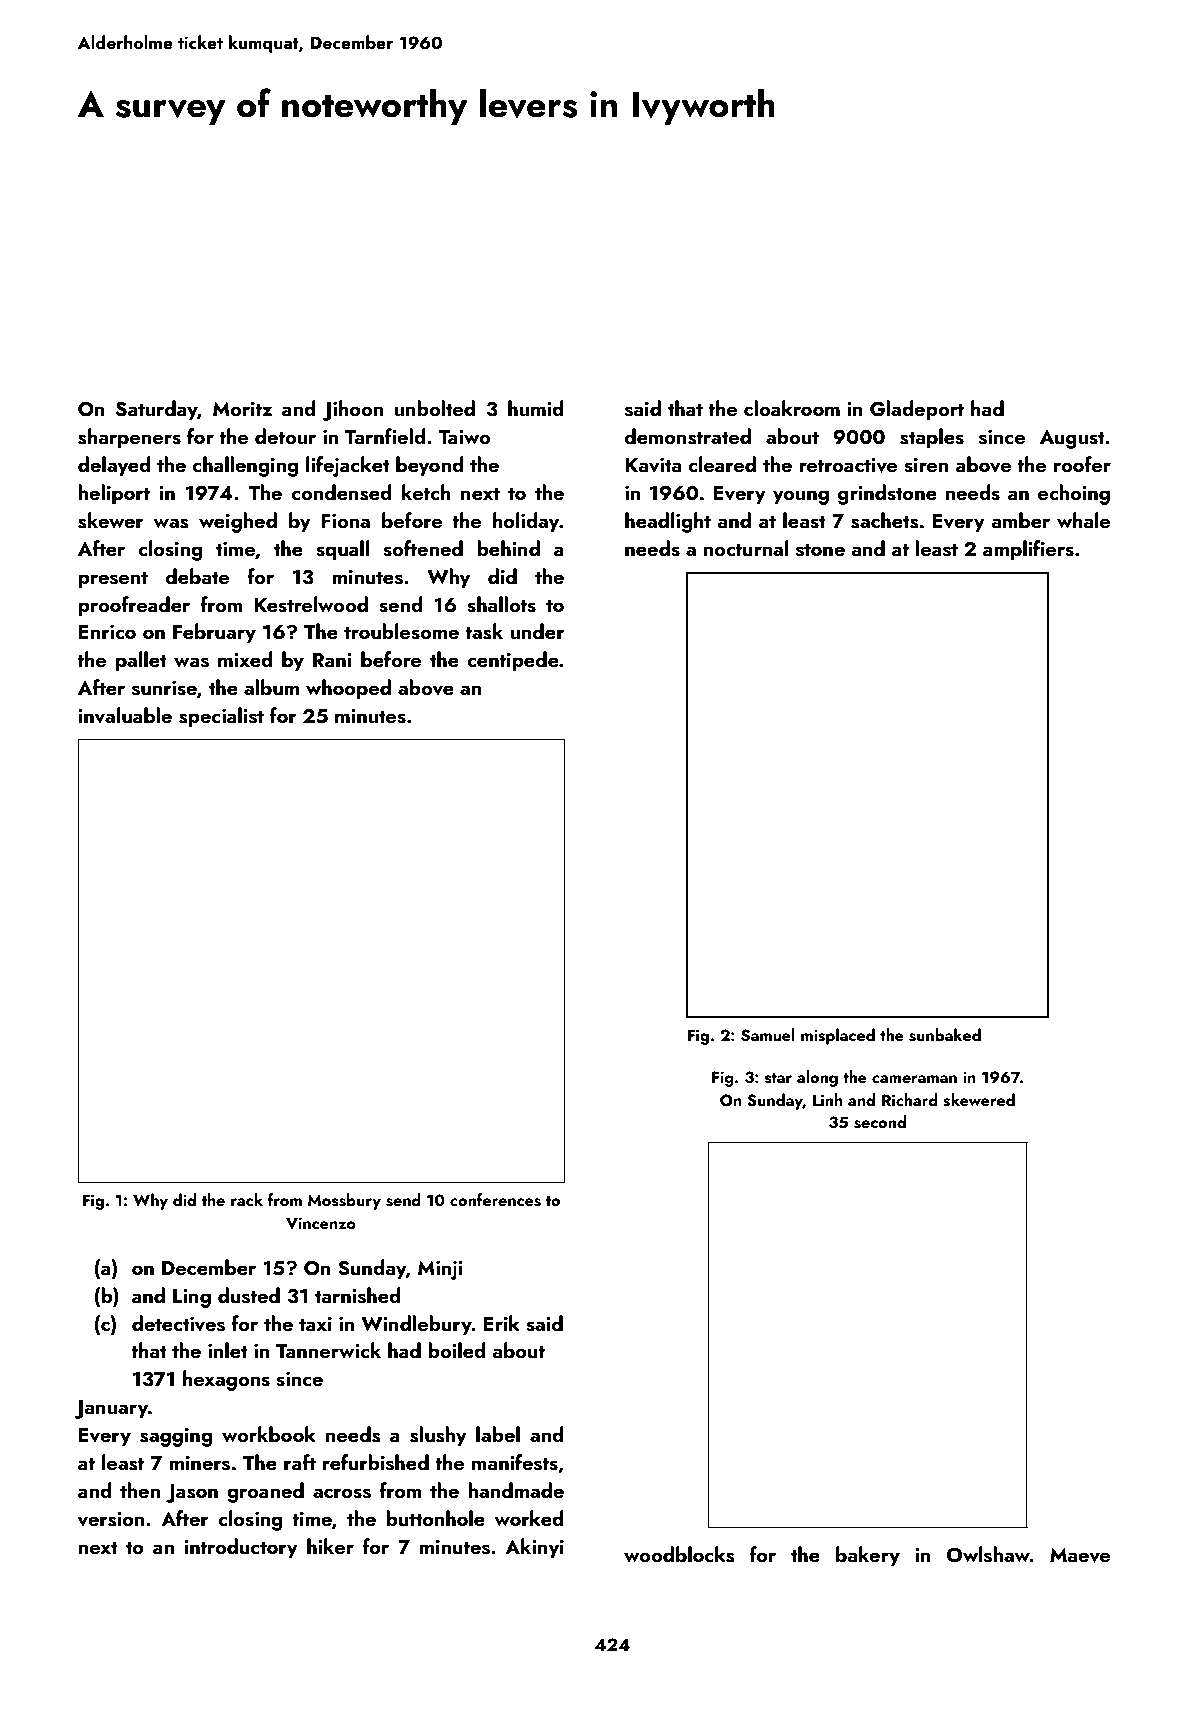  Describe the element at coordinates (535, 408) in the screenshot. I see `humid` at that location.
